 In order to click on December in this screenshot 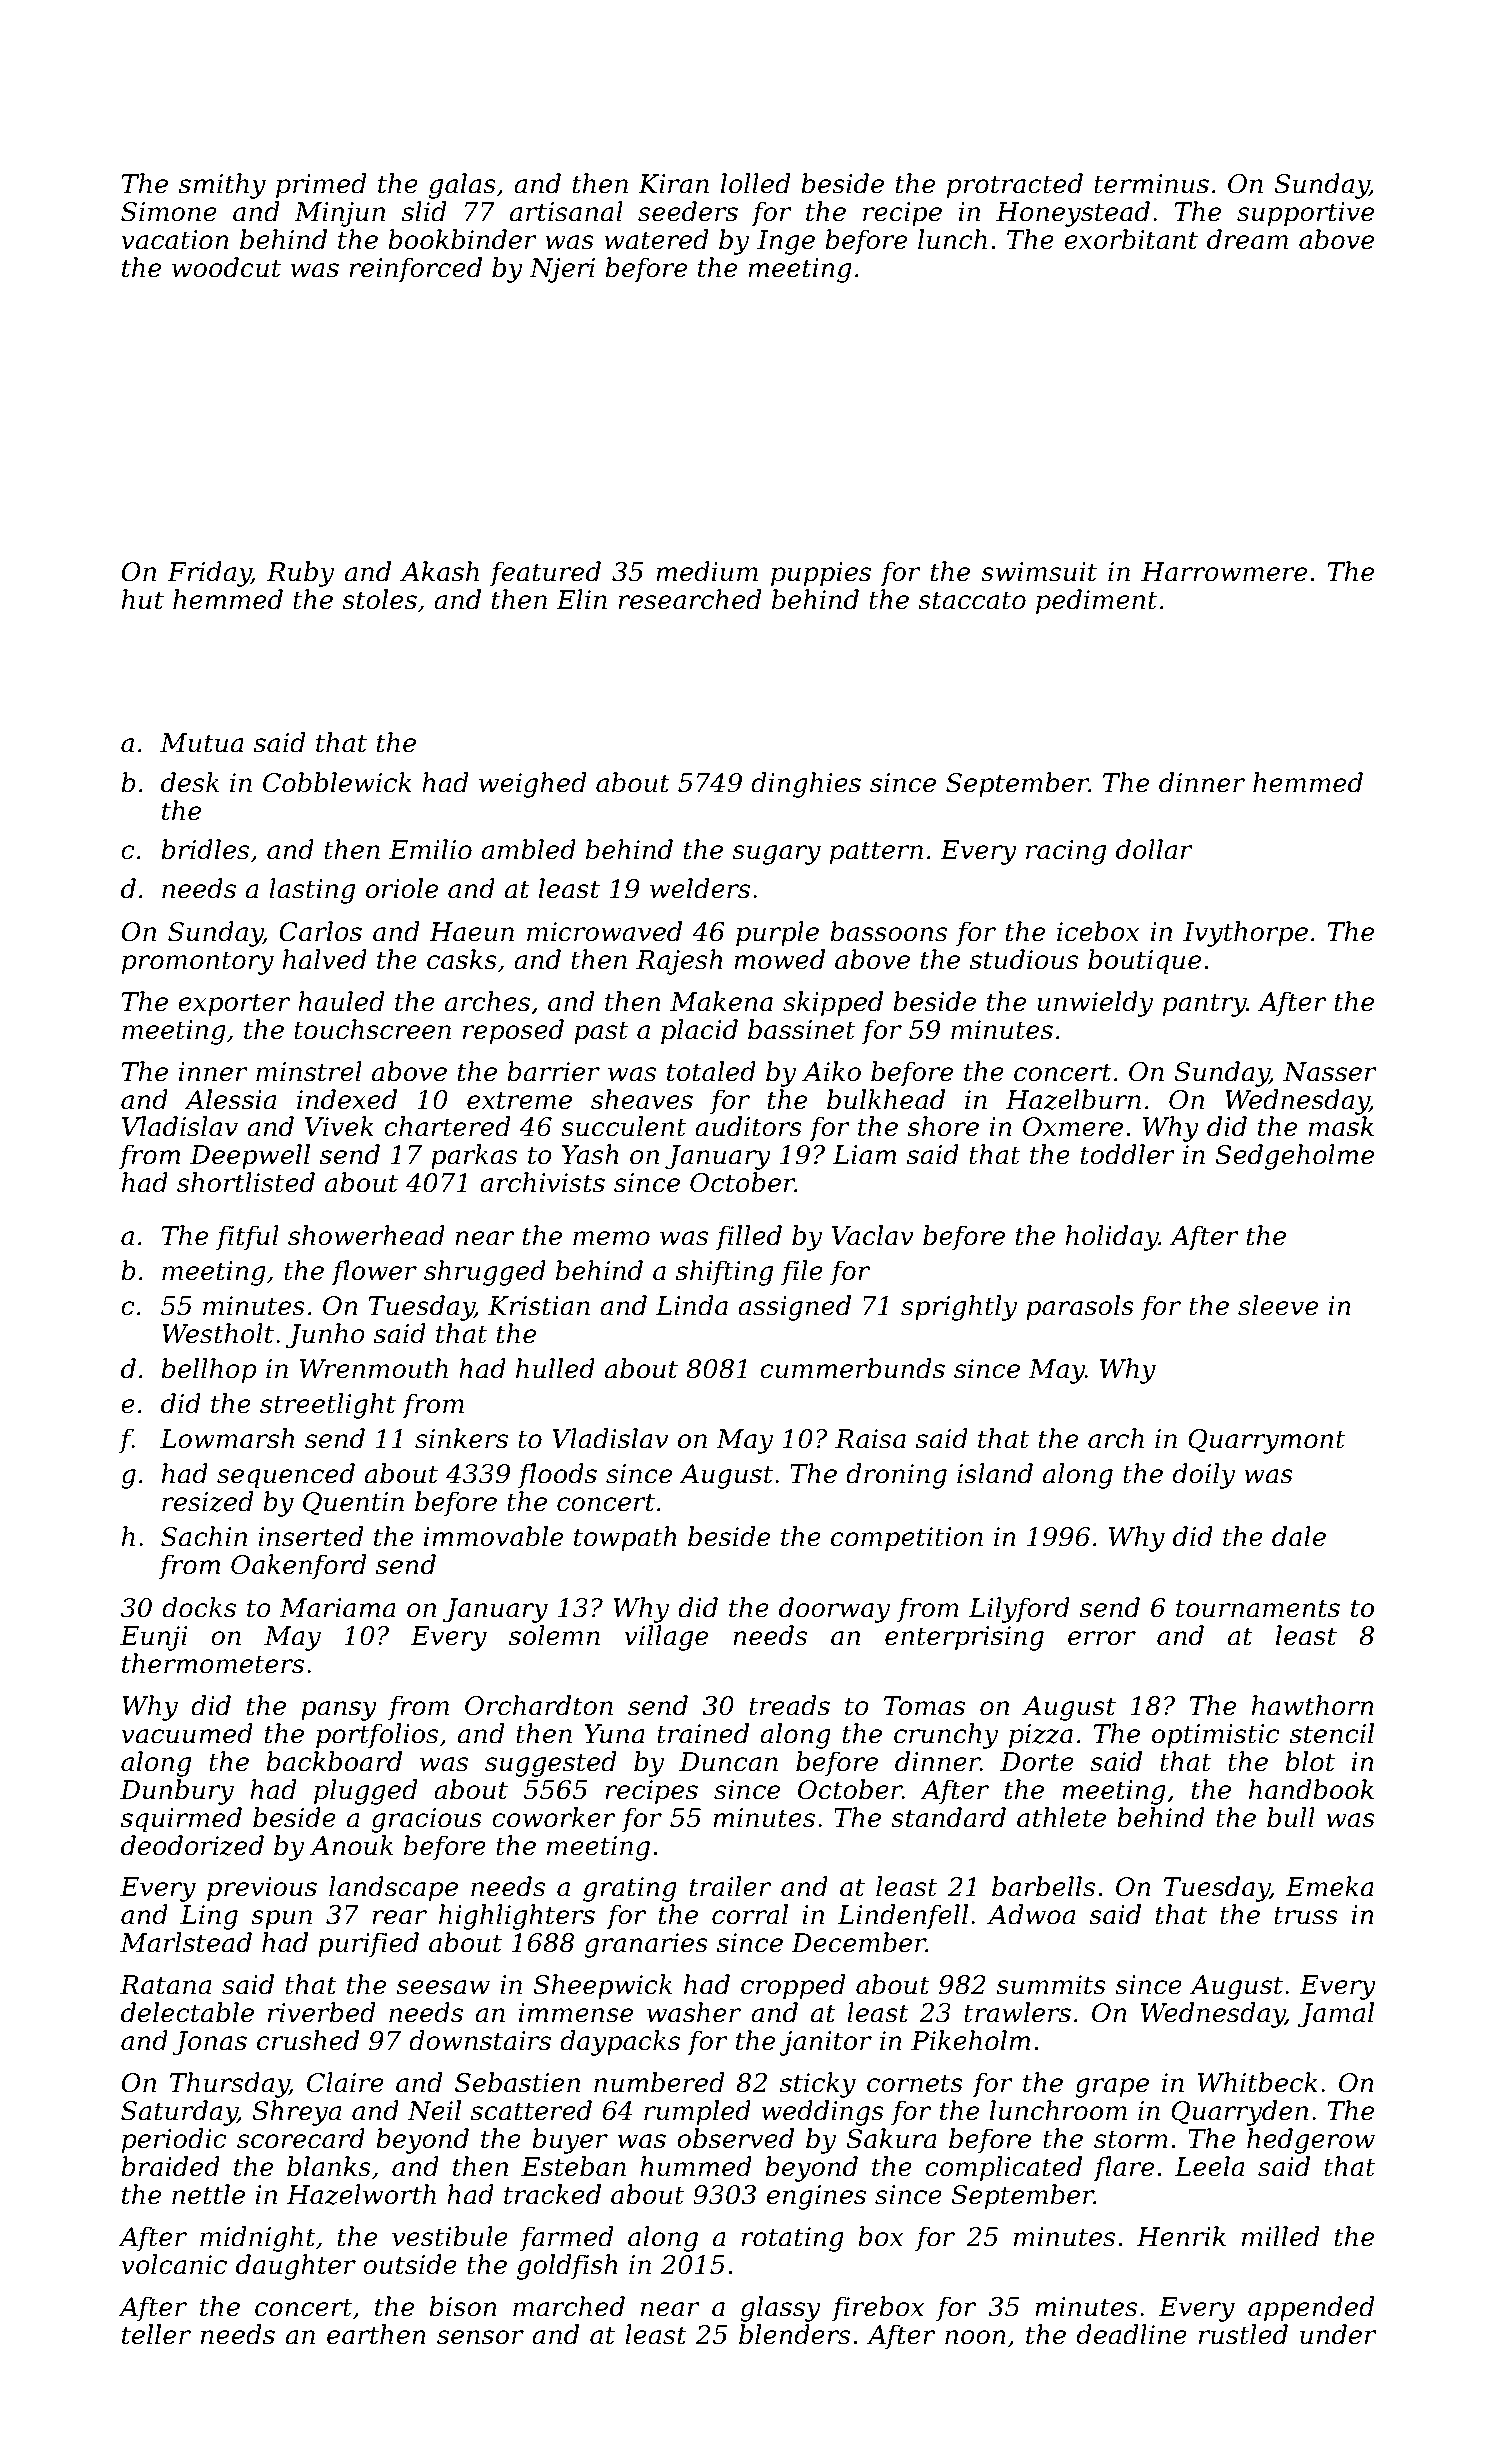, I will do `click(858, 1942)`.
